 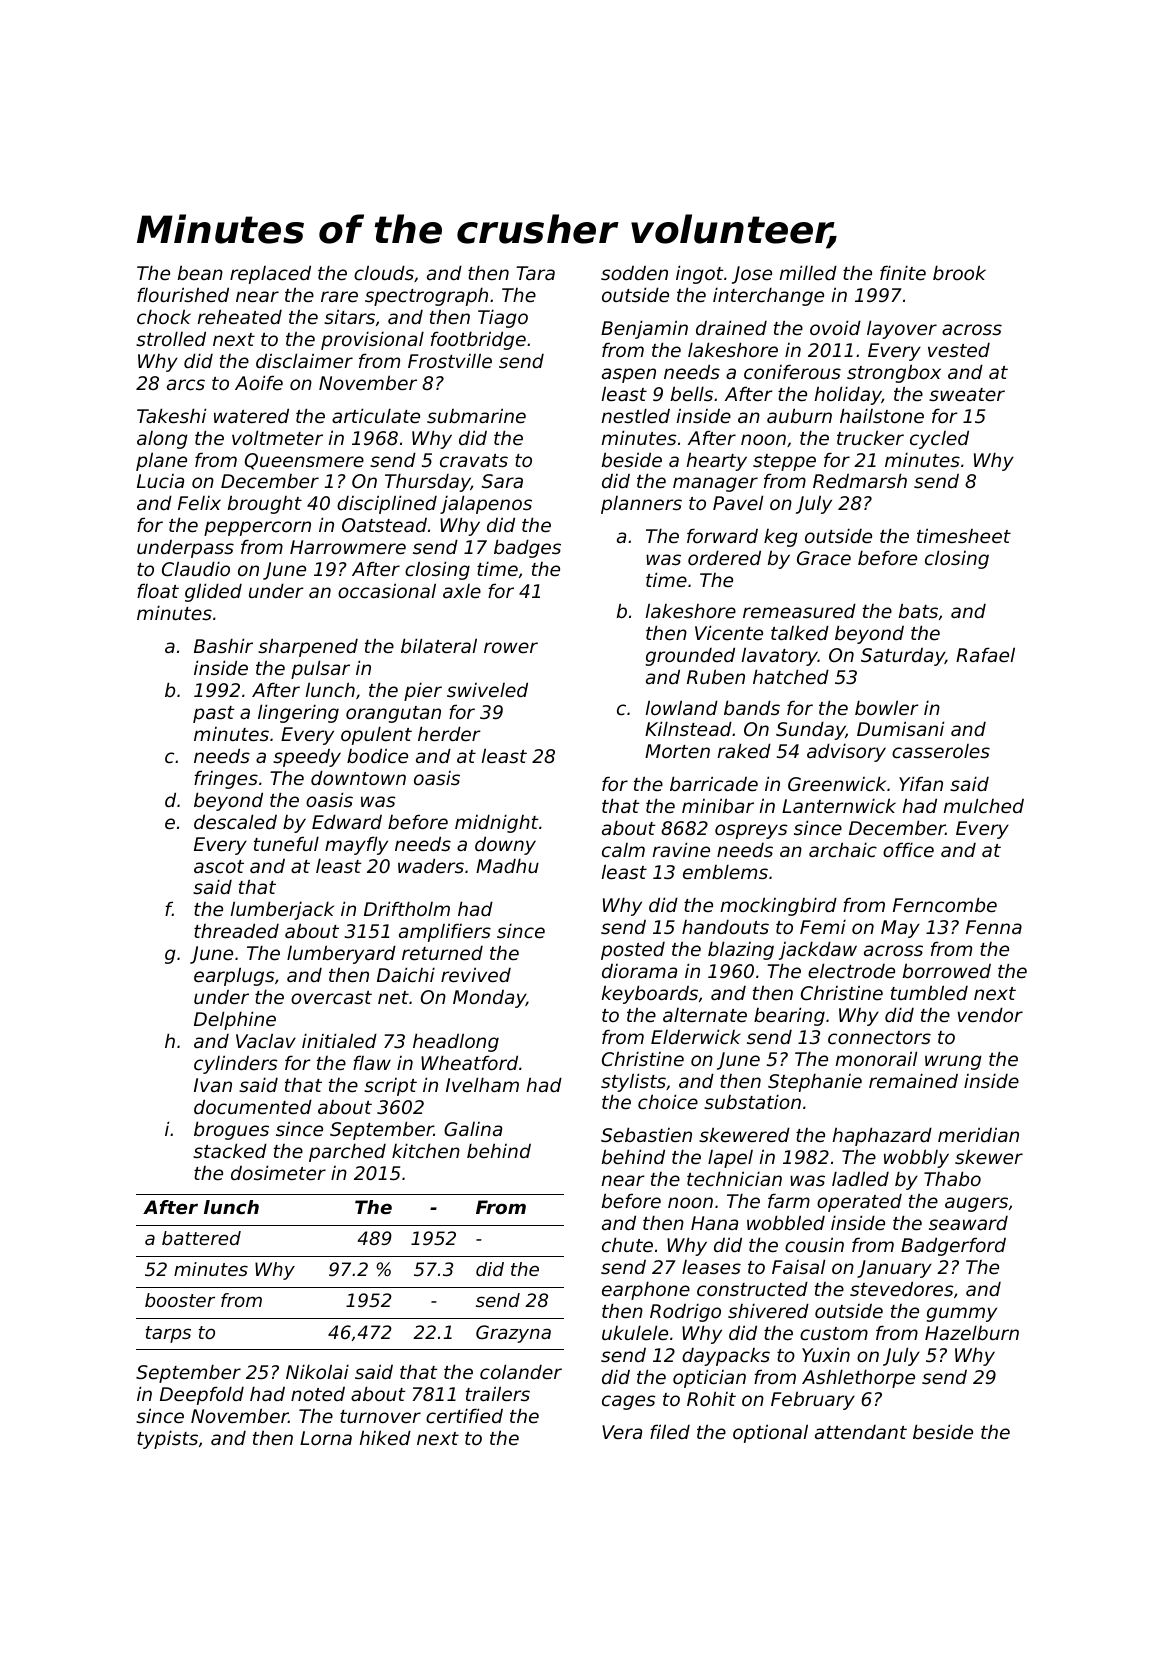 I want to click on nestled, so click(x=636, y=415).
